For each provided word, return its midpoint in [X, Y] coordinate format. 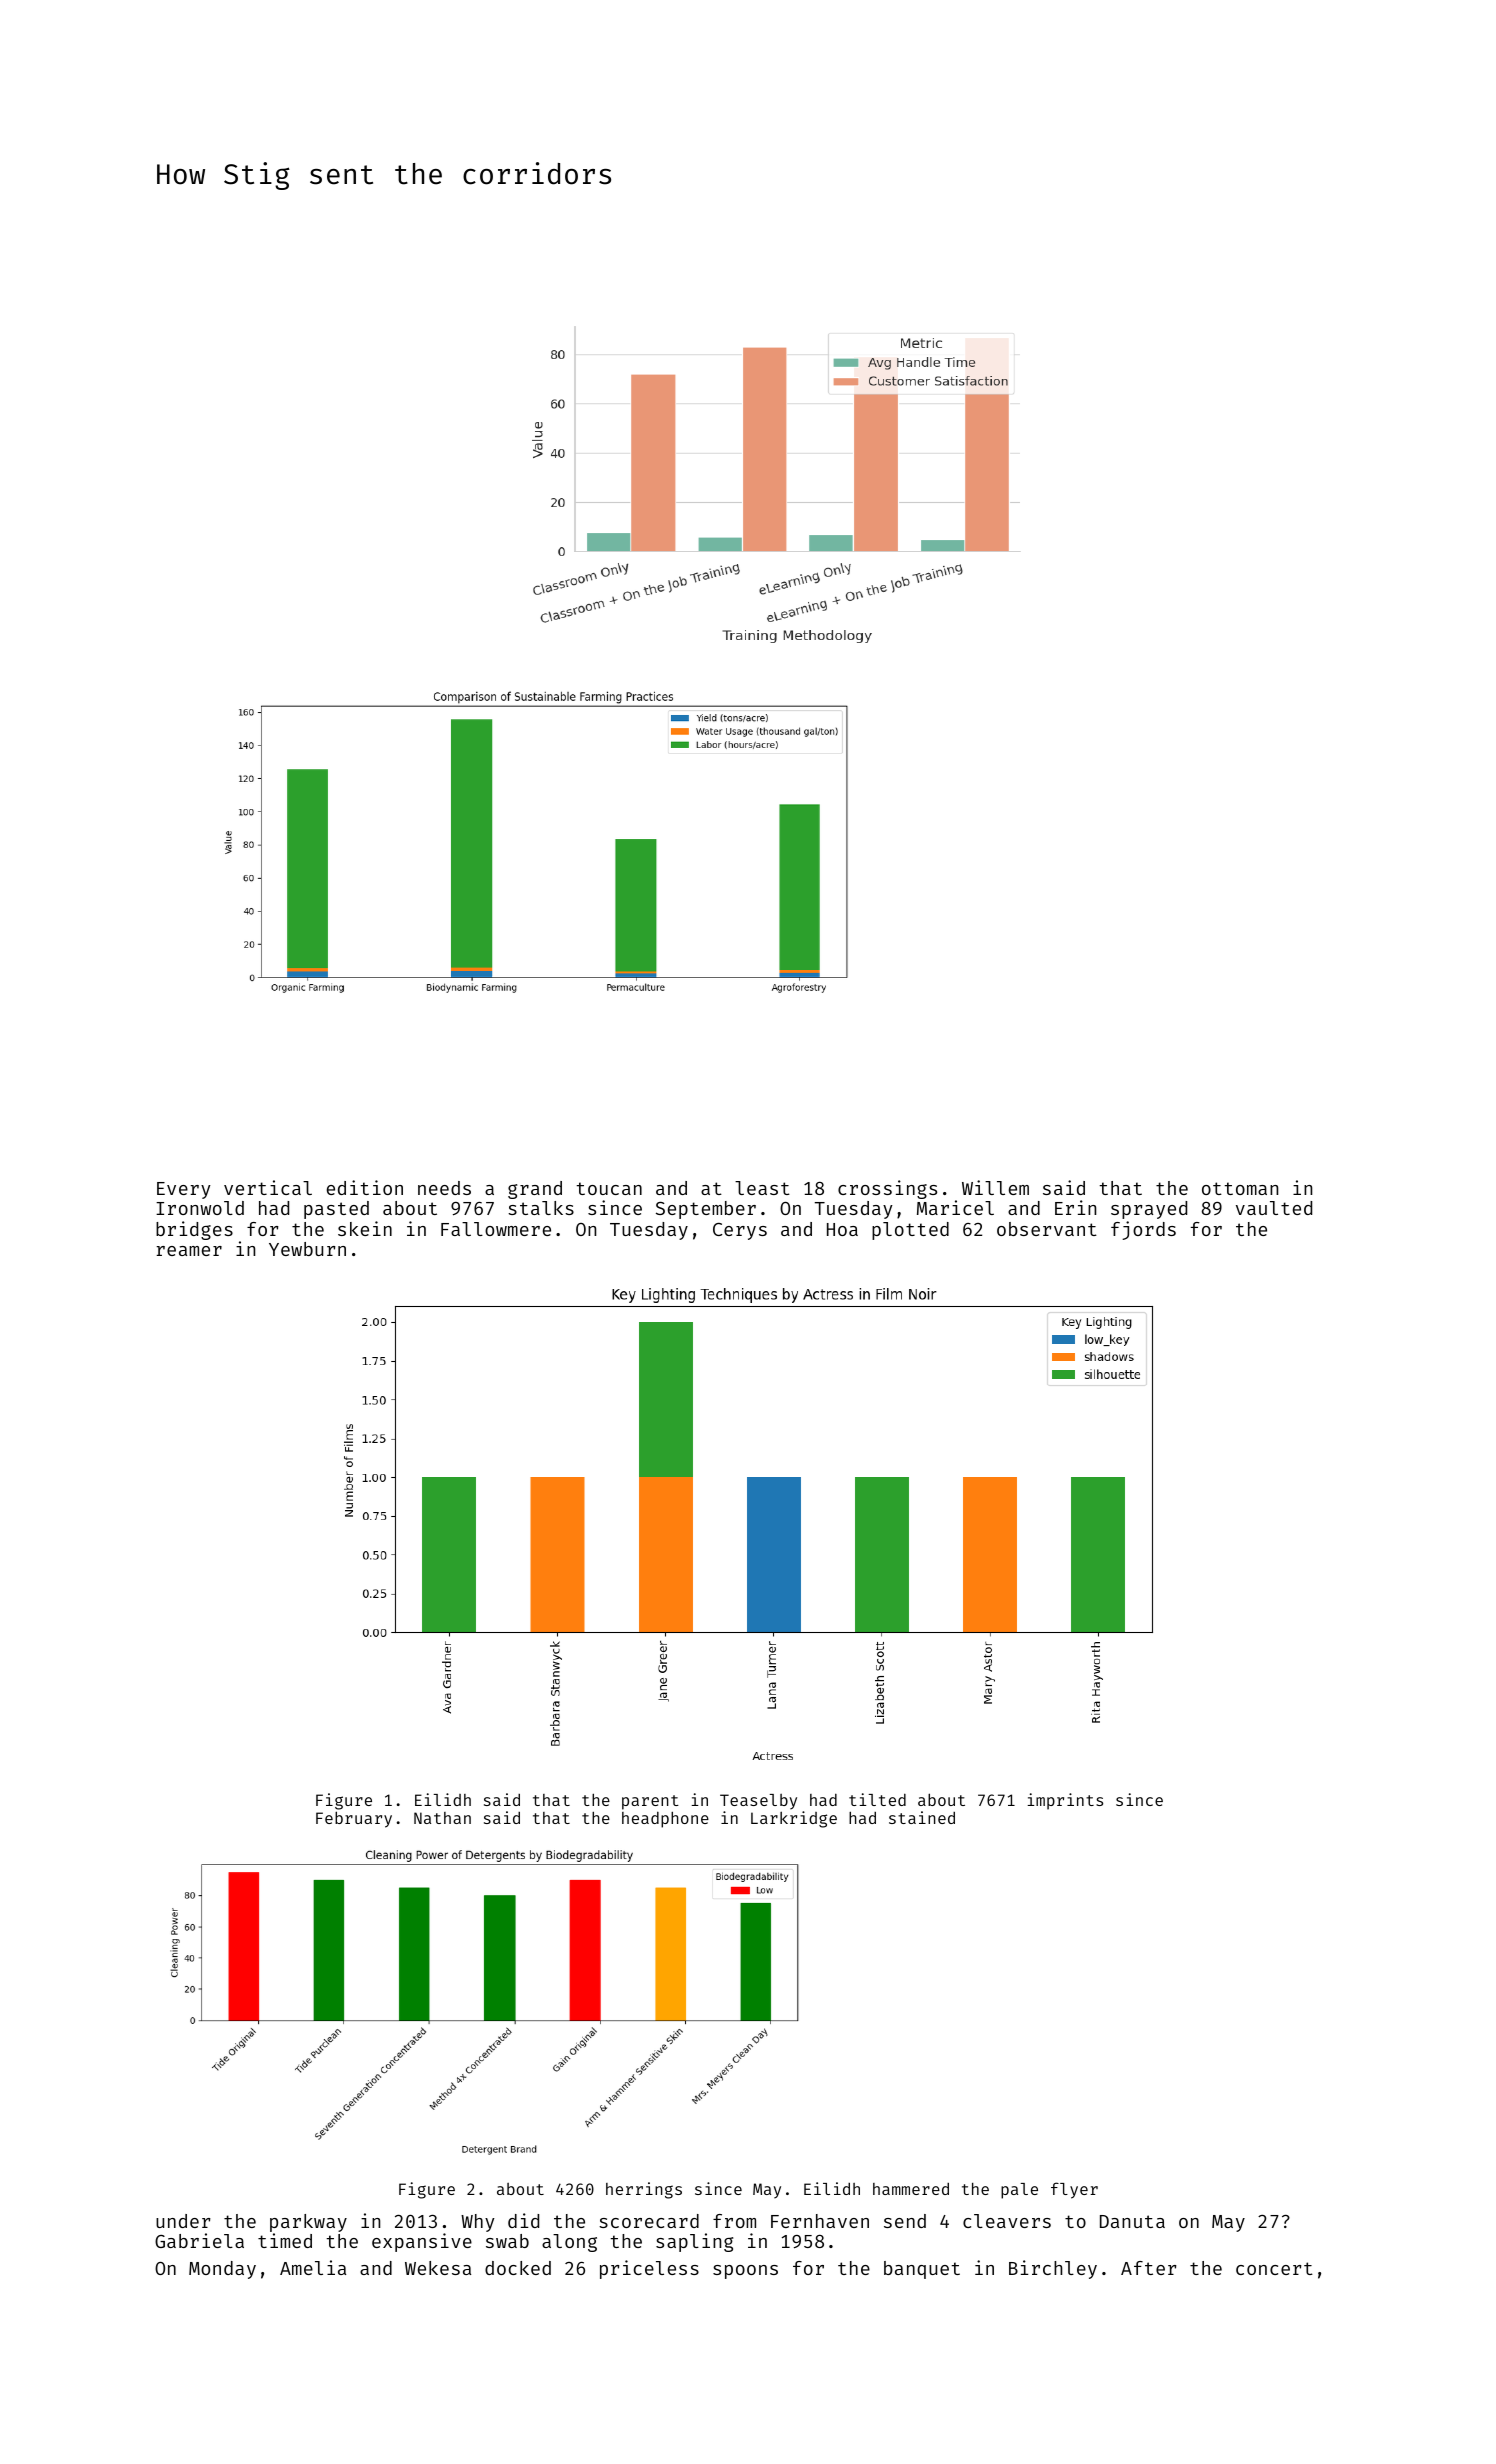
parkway [308, 2223]
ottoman [1240, 1188]
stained [922, 1817]
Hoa [842, 1229]
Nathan [442, 1818]
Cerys [740, 1231]
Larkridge [794, 1819]
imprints [1065, 1801]
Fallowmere [496, 1229]
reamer [189, 1251]
